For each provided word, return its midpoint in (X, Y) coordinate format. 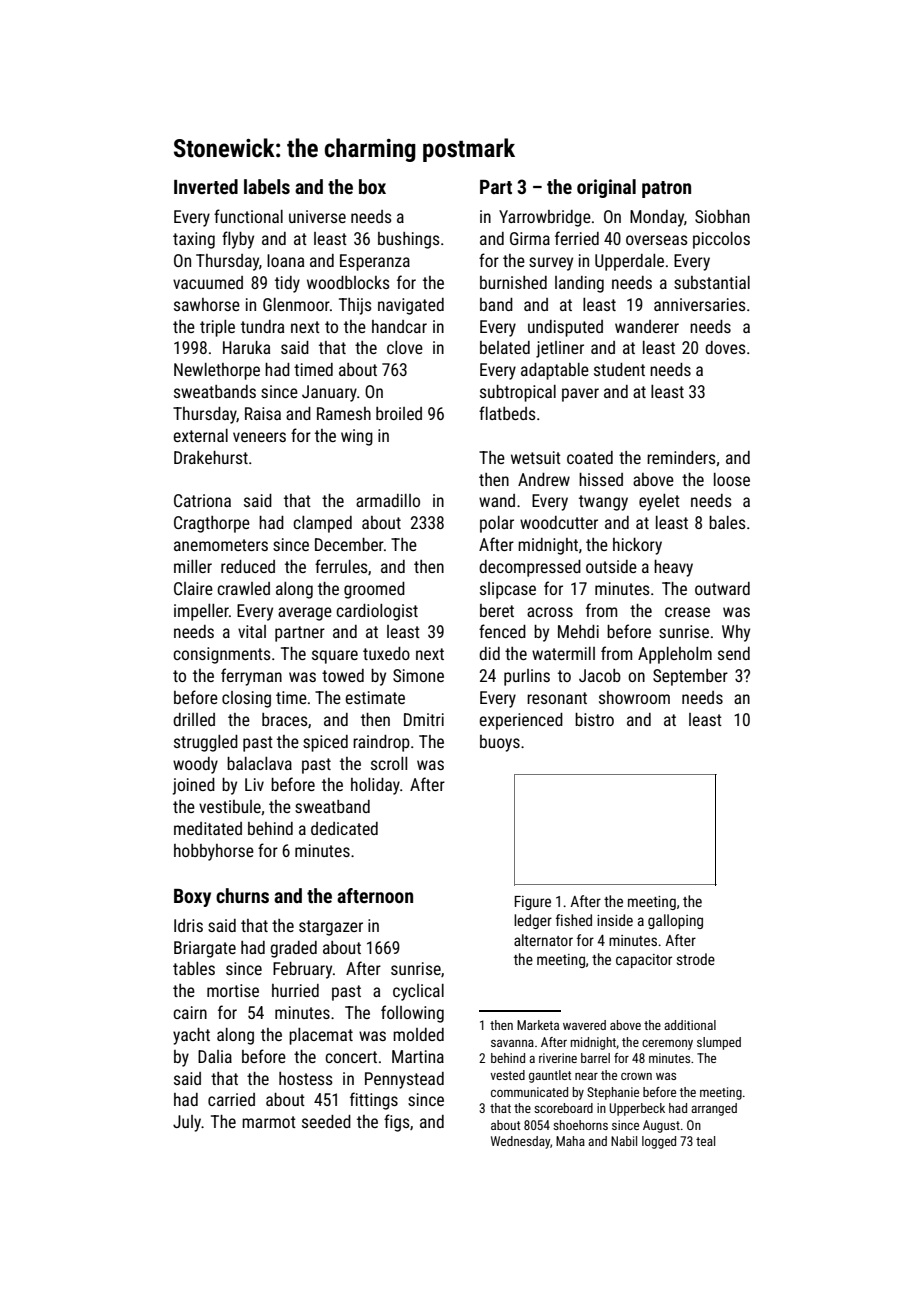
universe (317, 216)
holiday (375, 786)
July (187, 1123)
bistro (594, 719)
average (305, 614)
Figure (533, 903)
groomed (374, 590)
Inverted (206, 186)
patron (666, 189)
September (690, 677)
